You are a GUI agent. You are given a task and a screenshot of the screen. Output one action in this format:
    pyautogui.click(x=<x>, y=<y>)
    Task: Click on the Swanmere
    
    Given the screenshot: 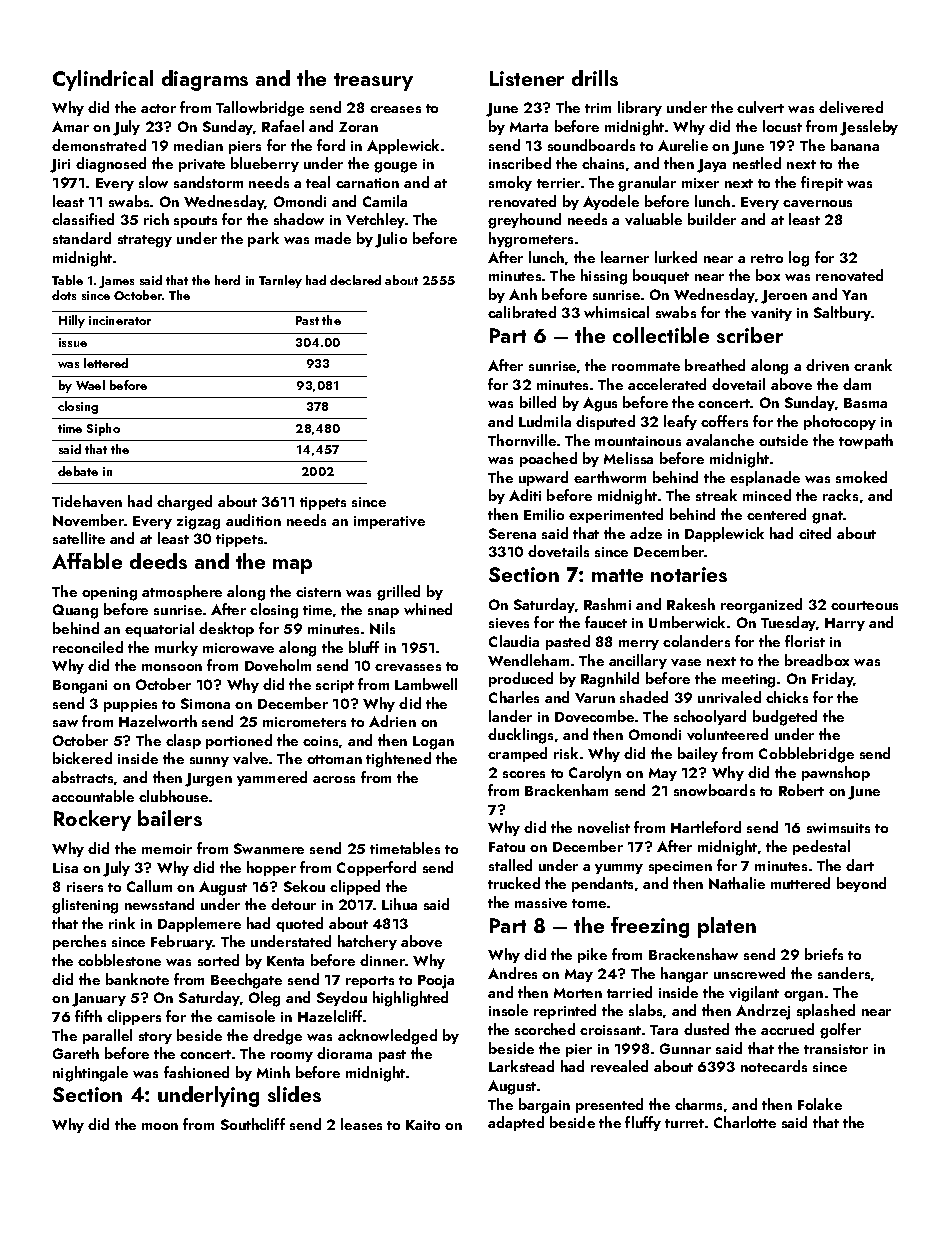 What is the action you would take?
    pyautogui.click(x=269, y=848)
